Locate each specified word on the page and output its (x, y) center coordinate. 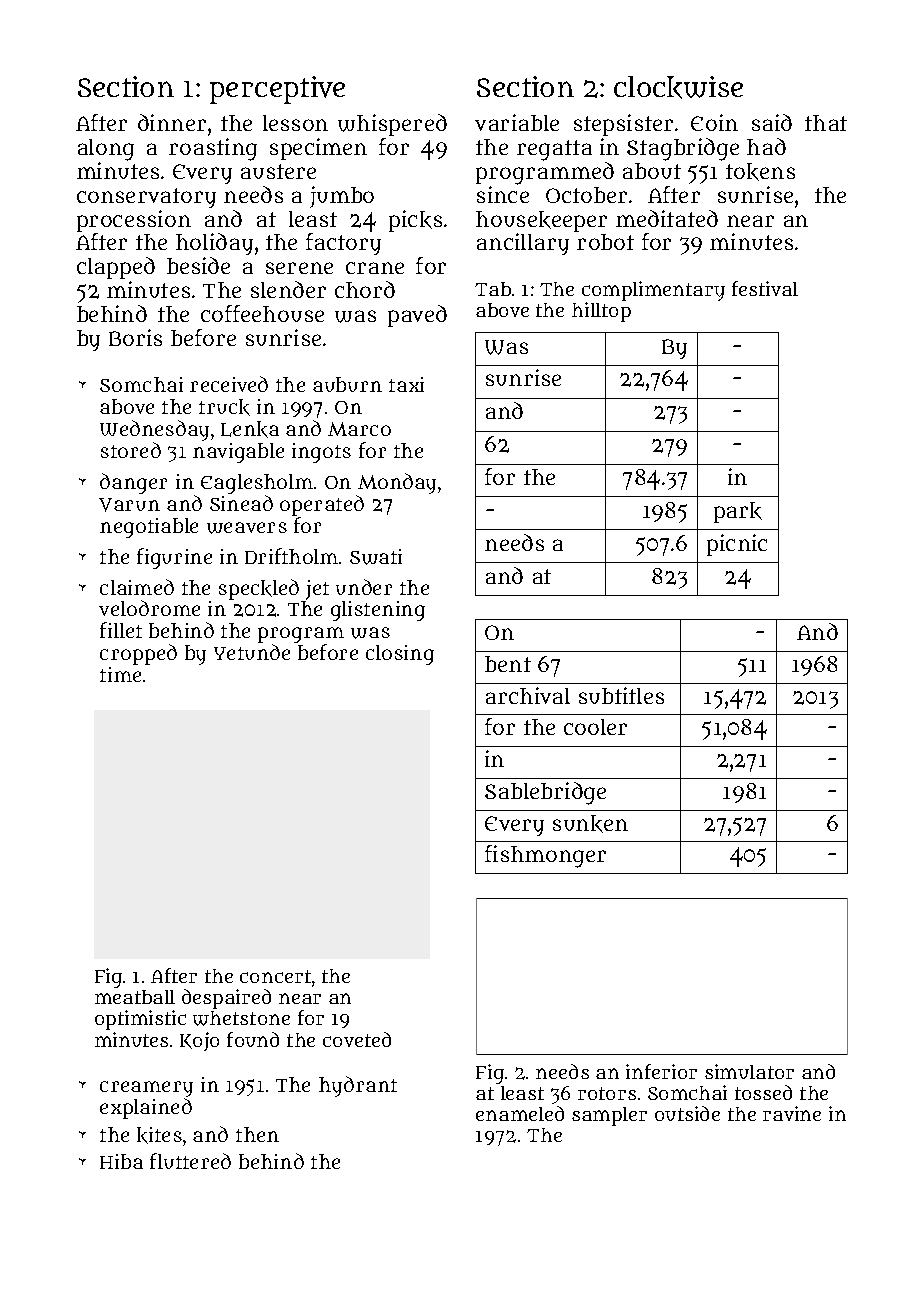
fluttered (190, 1161)
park (738, 512)
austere (278, 171)
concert (275, 976)
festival (765, 288)
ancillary (523, 244)
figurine (174, 558)
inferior (661, 1071)
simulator (749, 1071)
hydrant (358, 1086)
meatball (135, 997)
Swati (376, 557)
